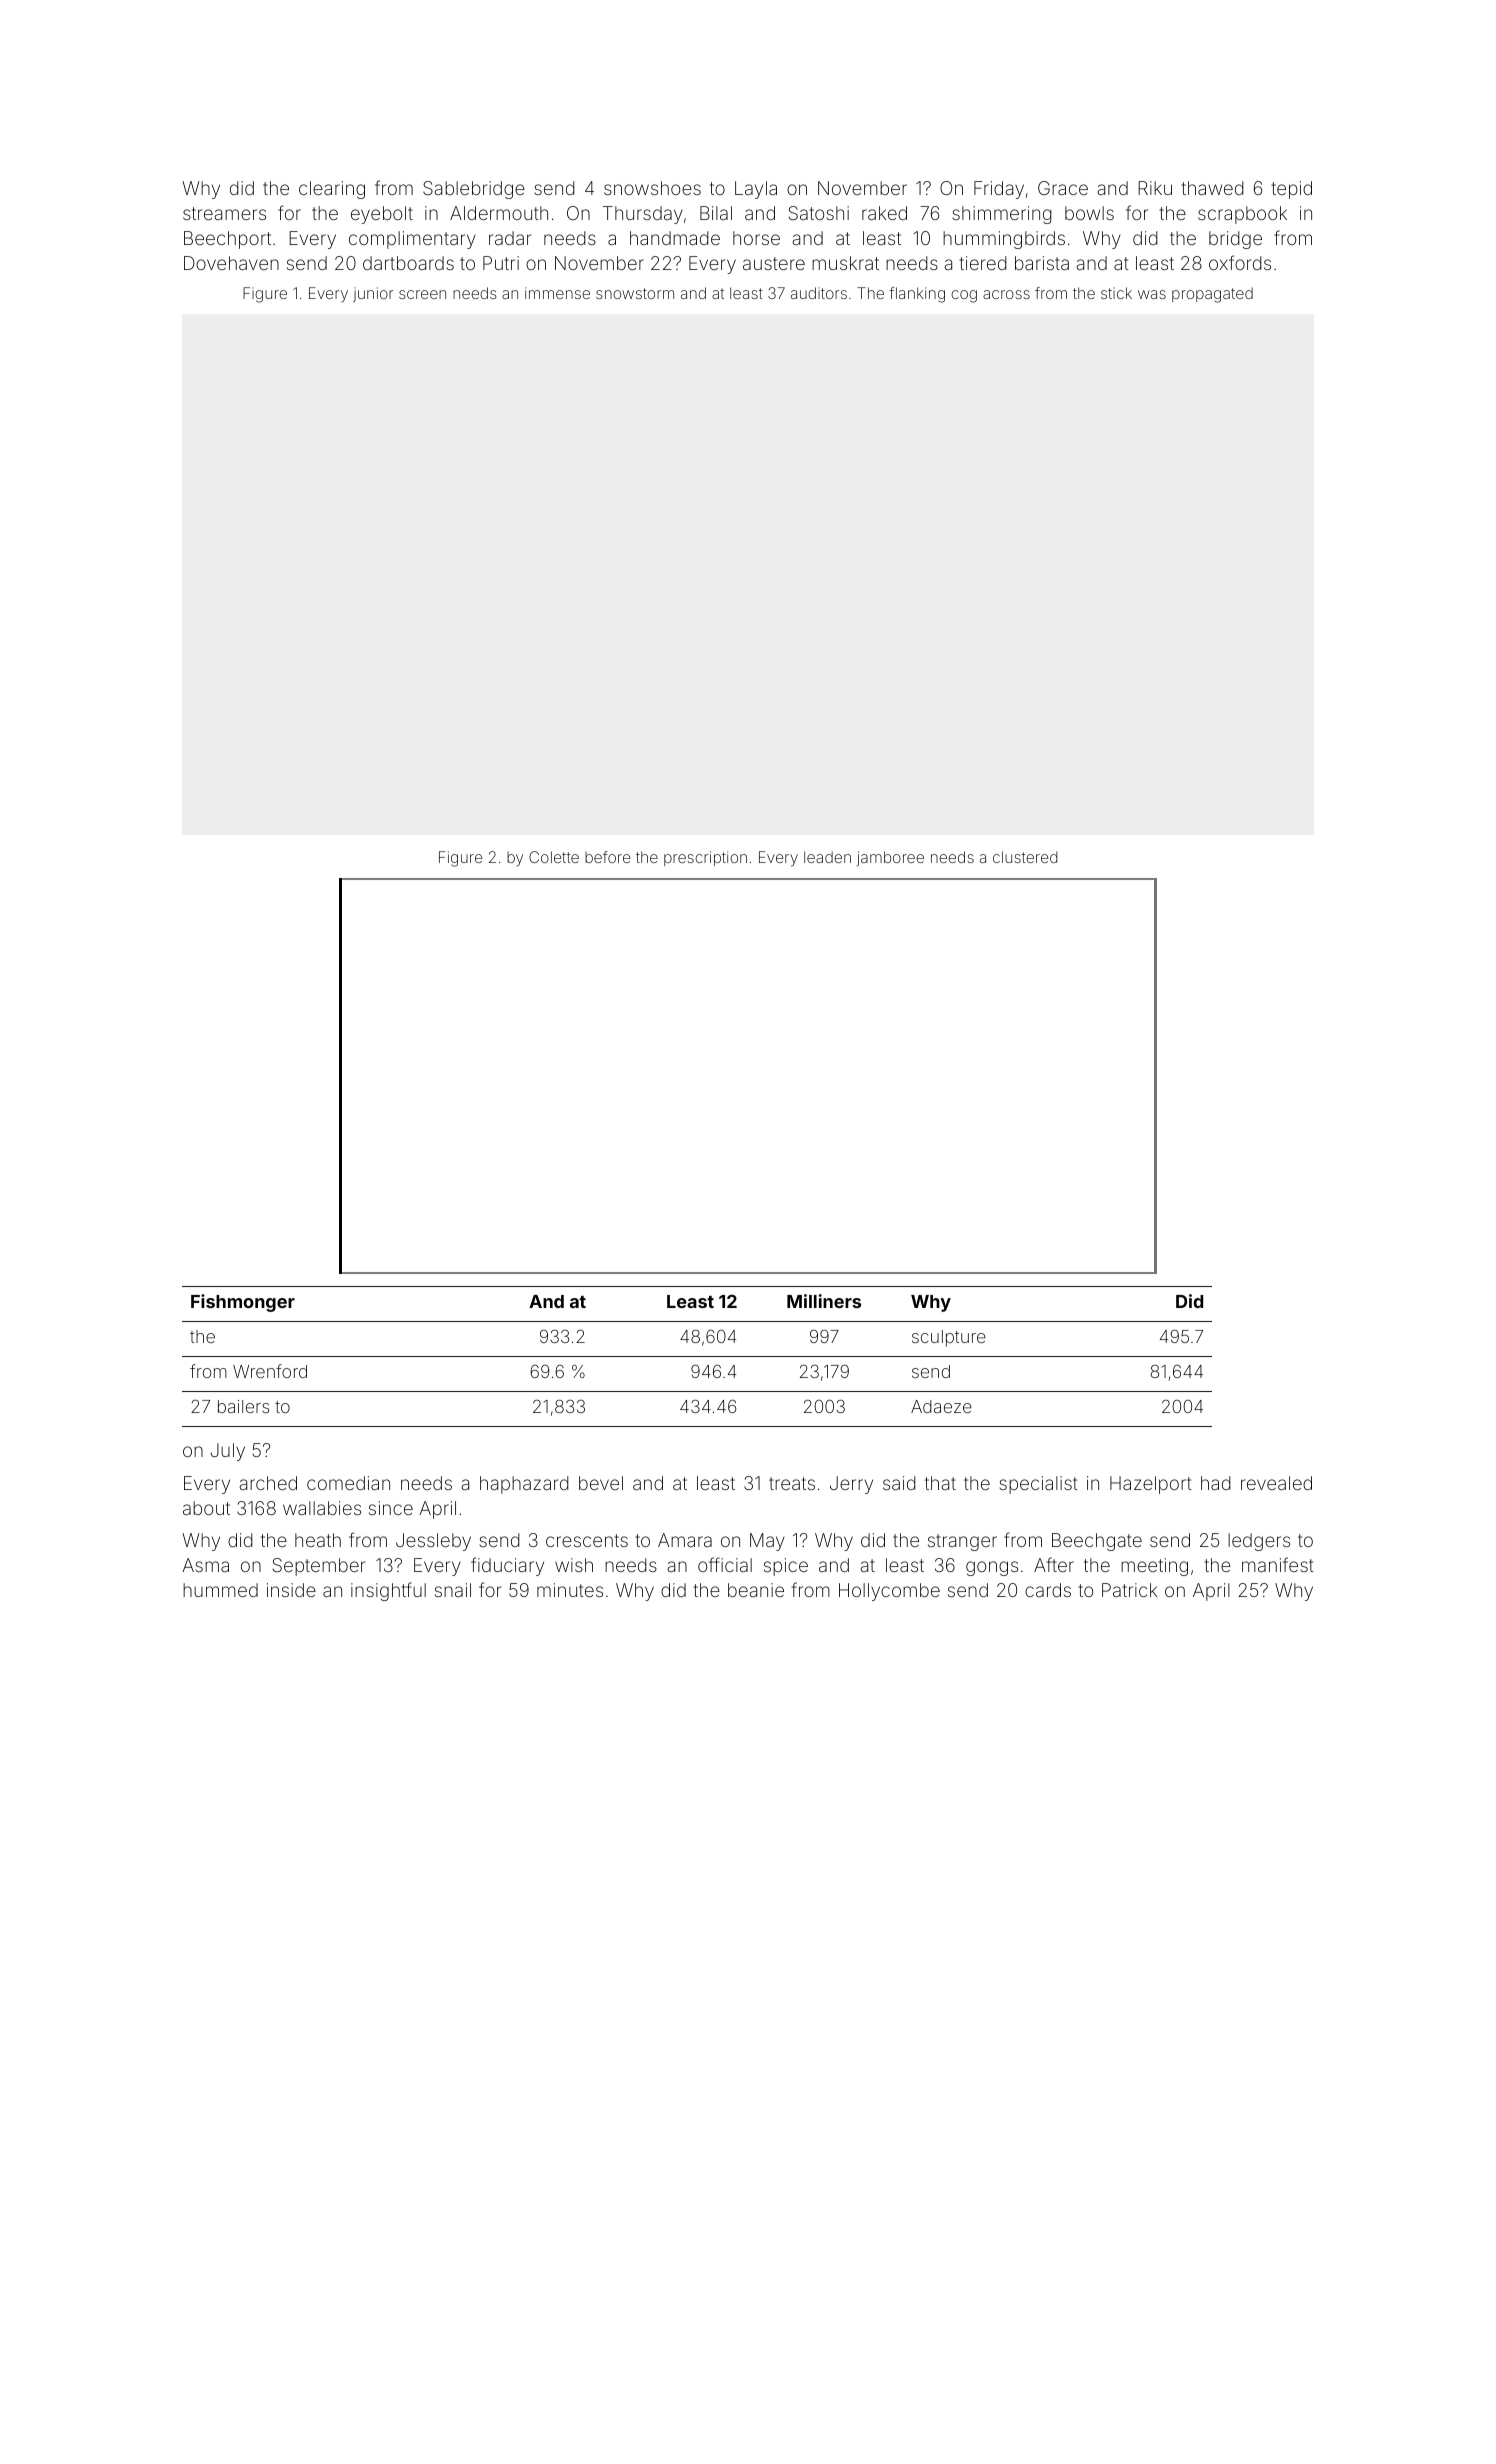  What do you see at coordinates (607, 857) in the document?
I see `before` at bounding box center [607, 857].
